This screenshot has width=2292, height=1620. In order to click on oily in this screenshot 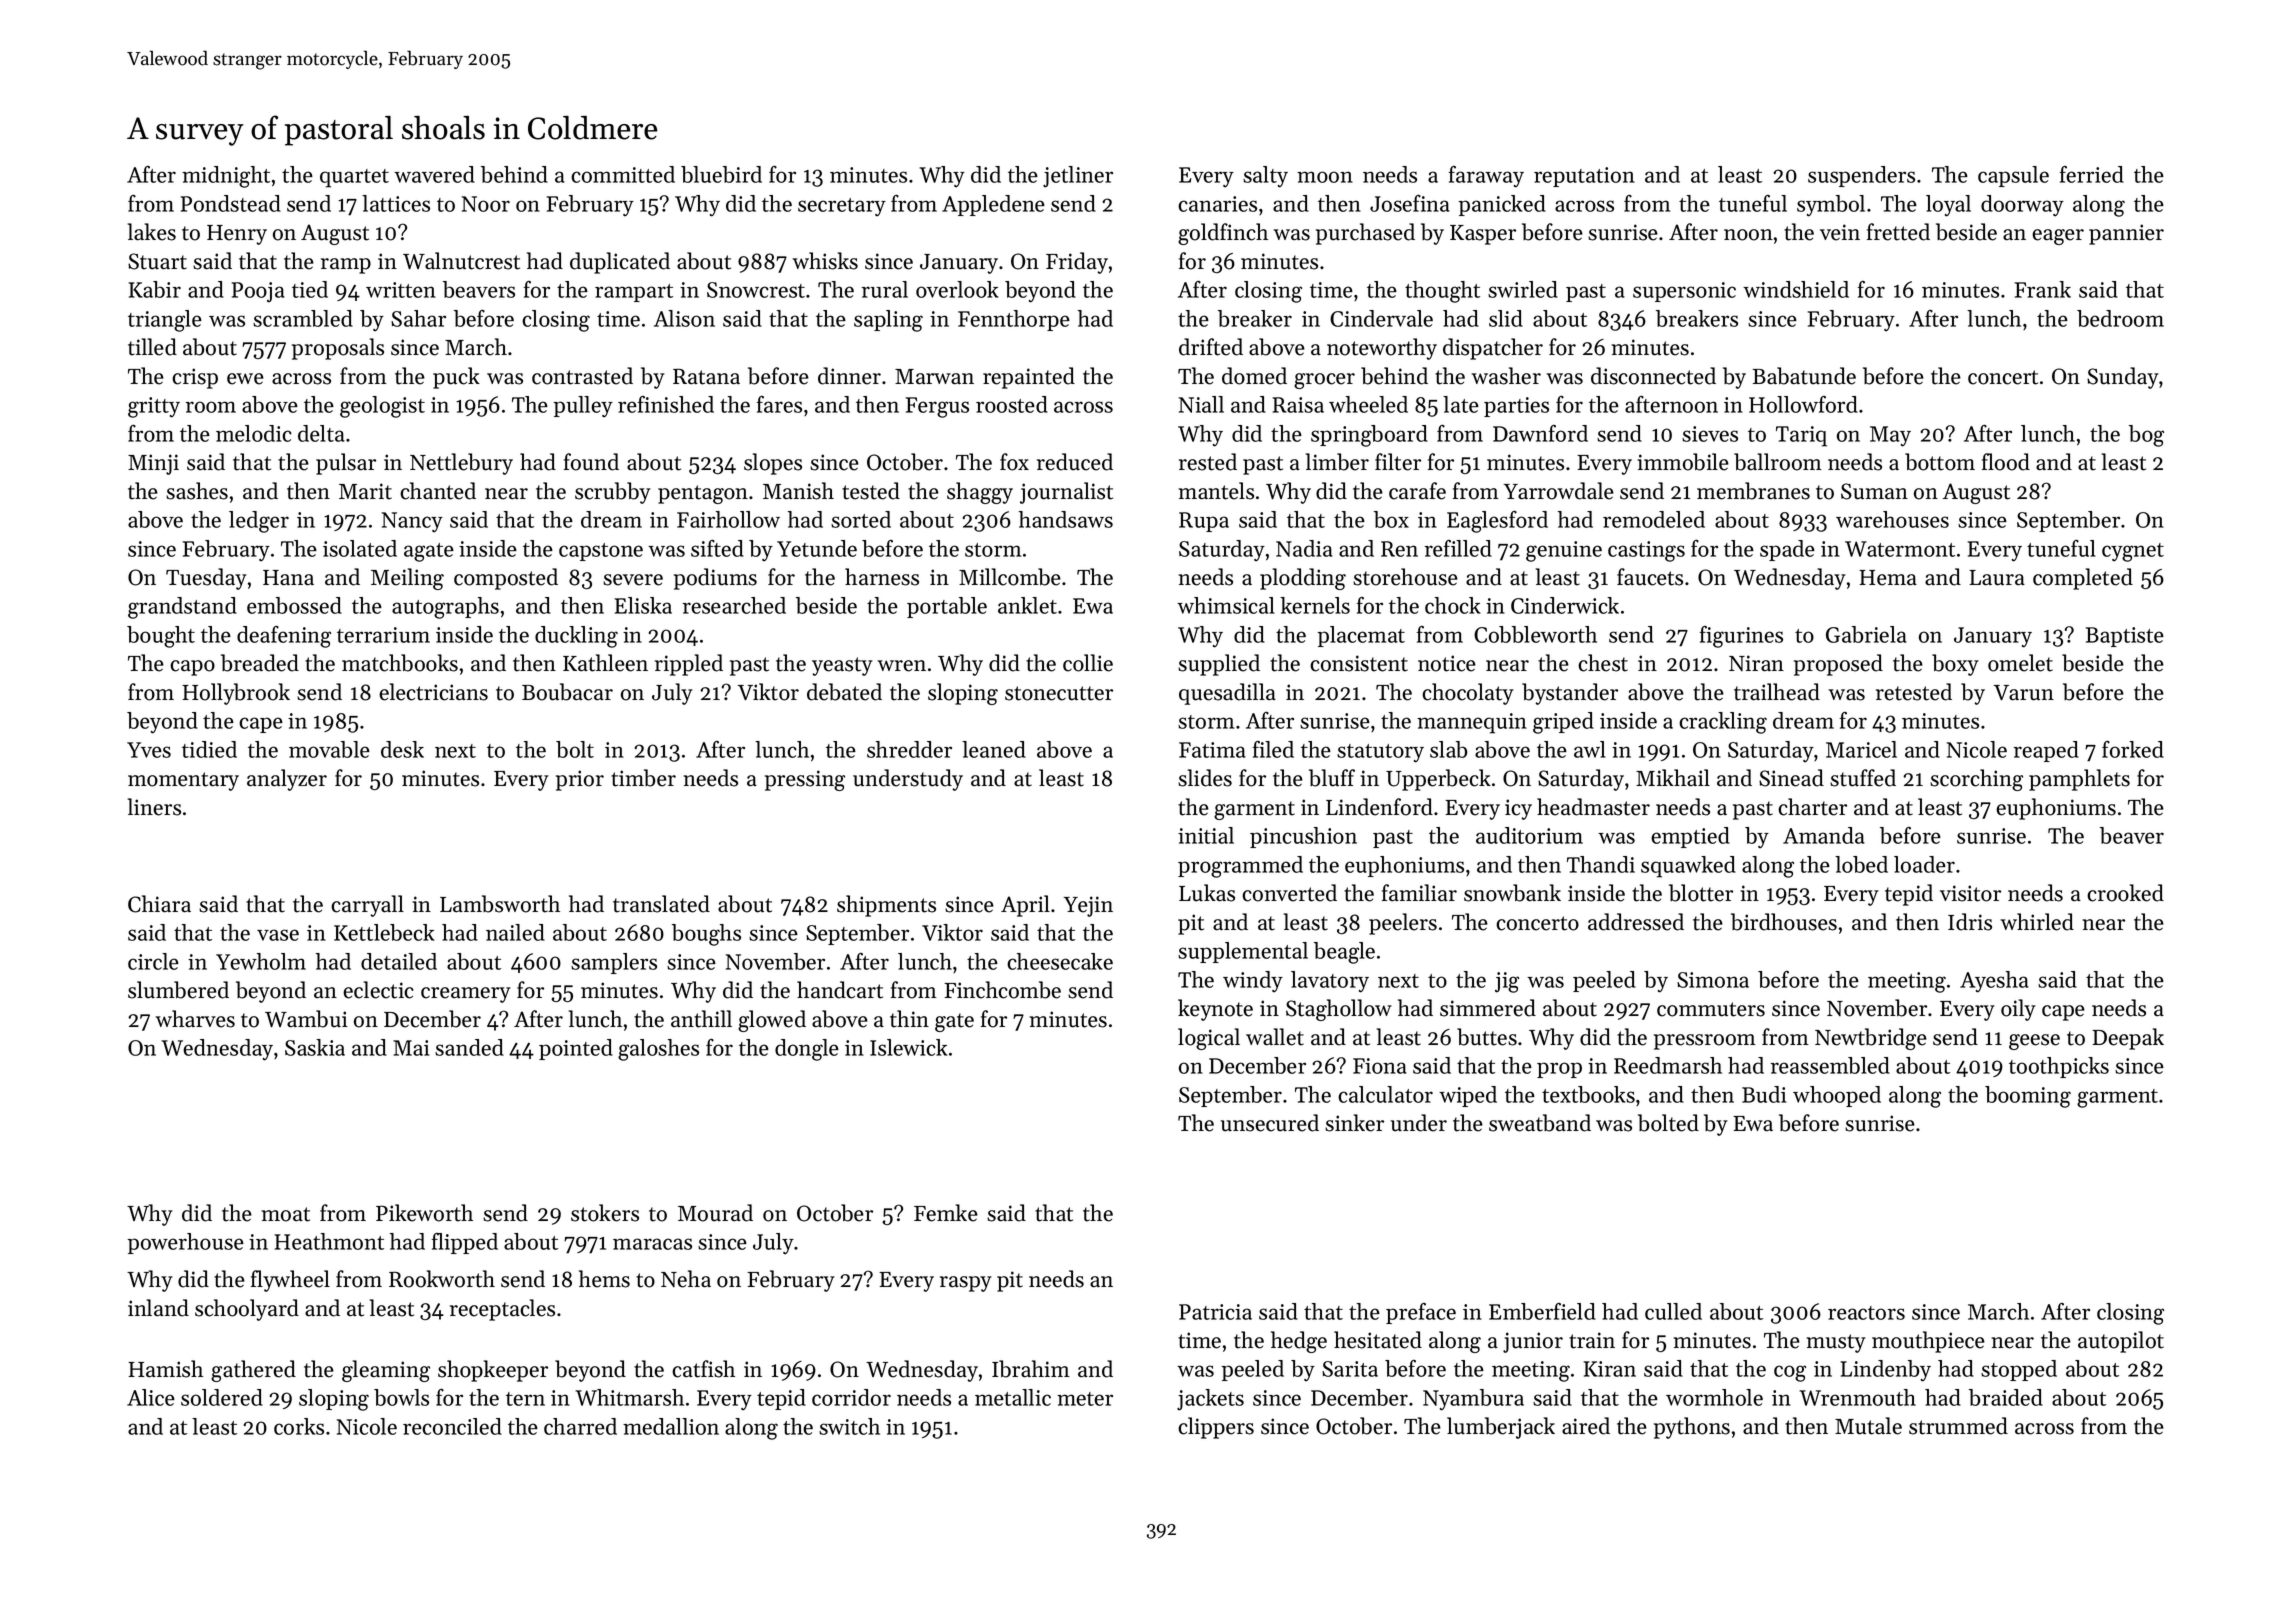, I will do `click(2018, 1010)`.
